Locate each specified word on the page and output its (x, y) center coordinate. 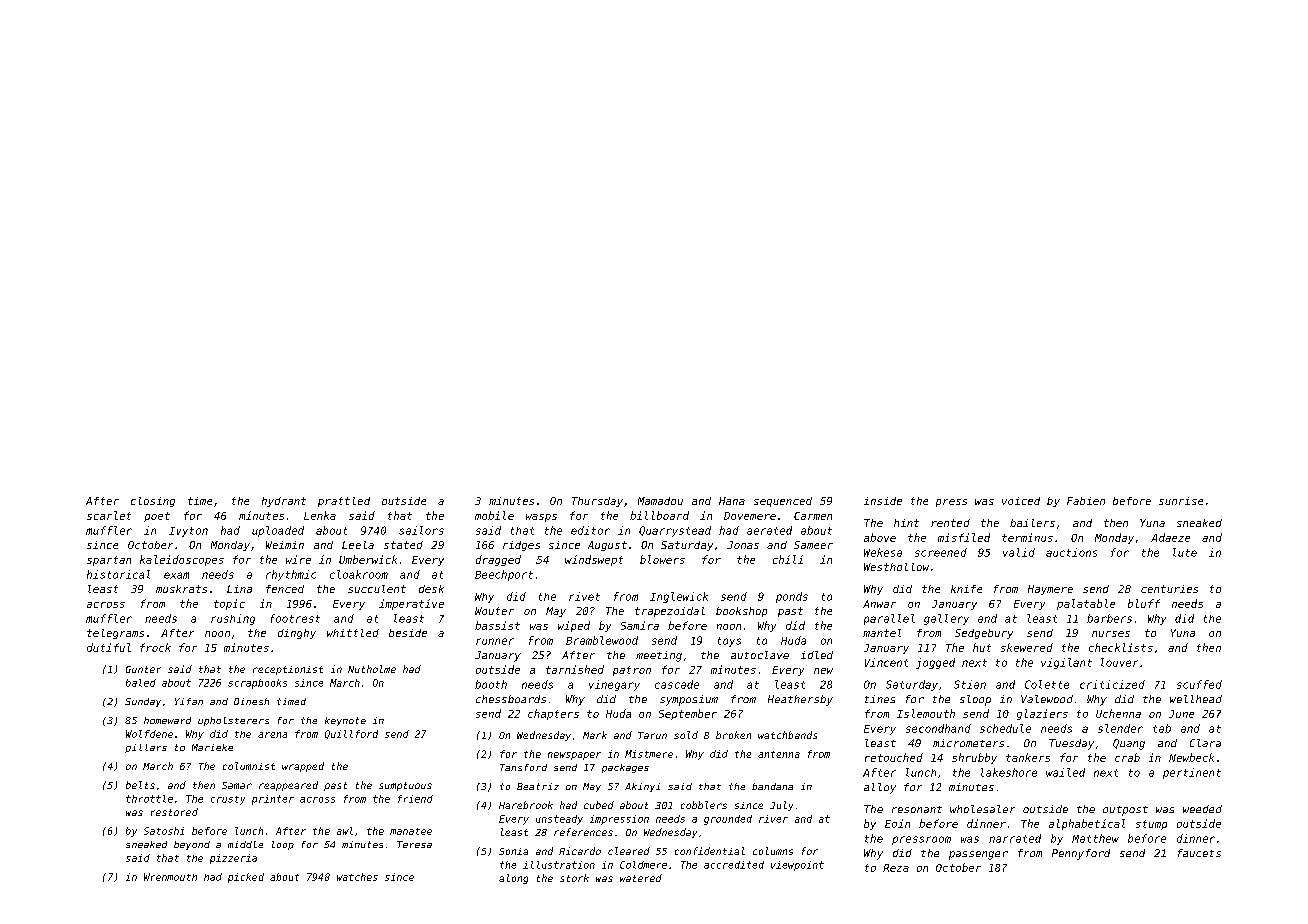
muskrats (181, 589)
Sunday (143, 702)
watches (357, 877)
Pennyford (1081, 854)
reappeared (288, 786)
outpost (1125, 811)
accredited (734, 865)
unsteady (559, 820)
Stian (970, 684)
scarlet (109, 515)
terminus (1027, 537)
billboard (659, 515)
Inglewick (679, 597)
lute (1185, 552)
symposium (689, 700)
